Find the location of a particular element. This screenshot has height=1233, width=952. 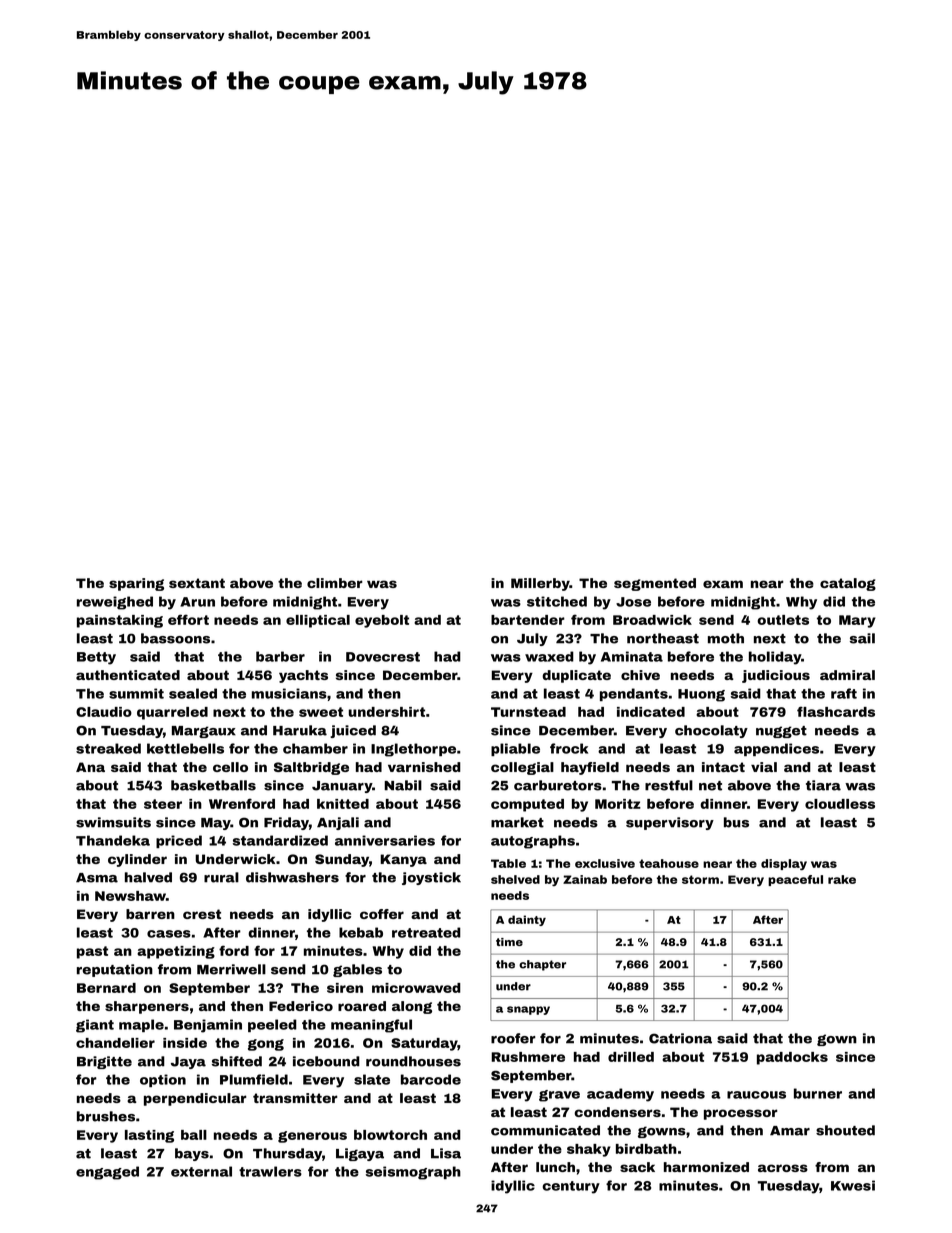

Turnstead is located at coordinates (528, 712).
